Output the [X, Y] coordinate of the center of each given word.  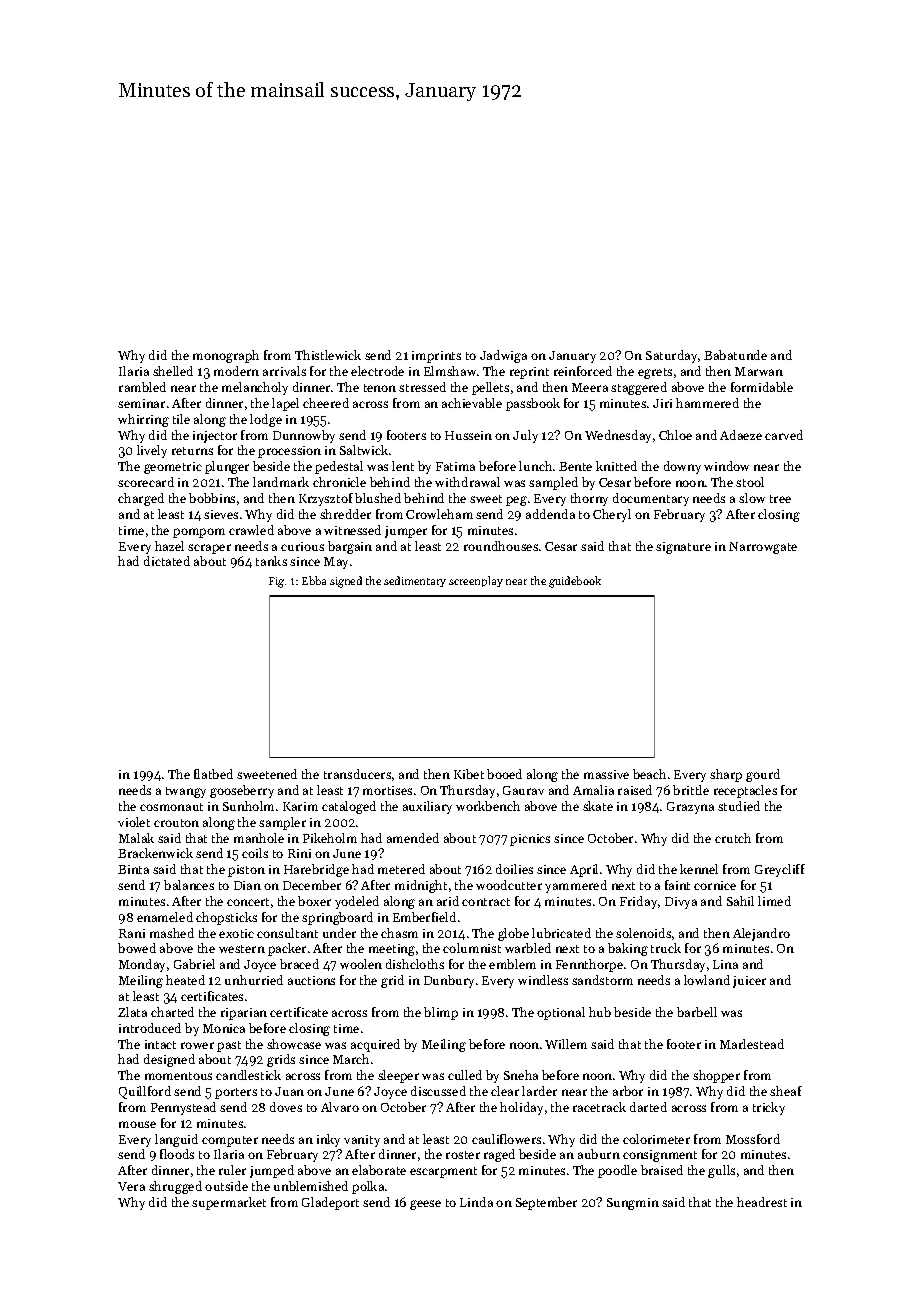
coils [255, 853]
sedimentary [415, 581]
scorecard [146, 482]
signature [683, 548]
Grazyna [690, 808]
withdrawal [467, 482]
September [546, 1203]
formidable [762, 387]
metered [401, 869]
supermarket [229, 1203]
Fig [276, 582]
